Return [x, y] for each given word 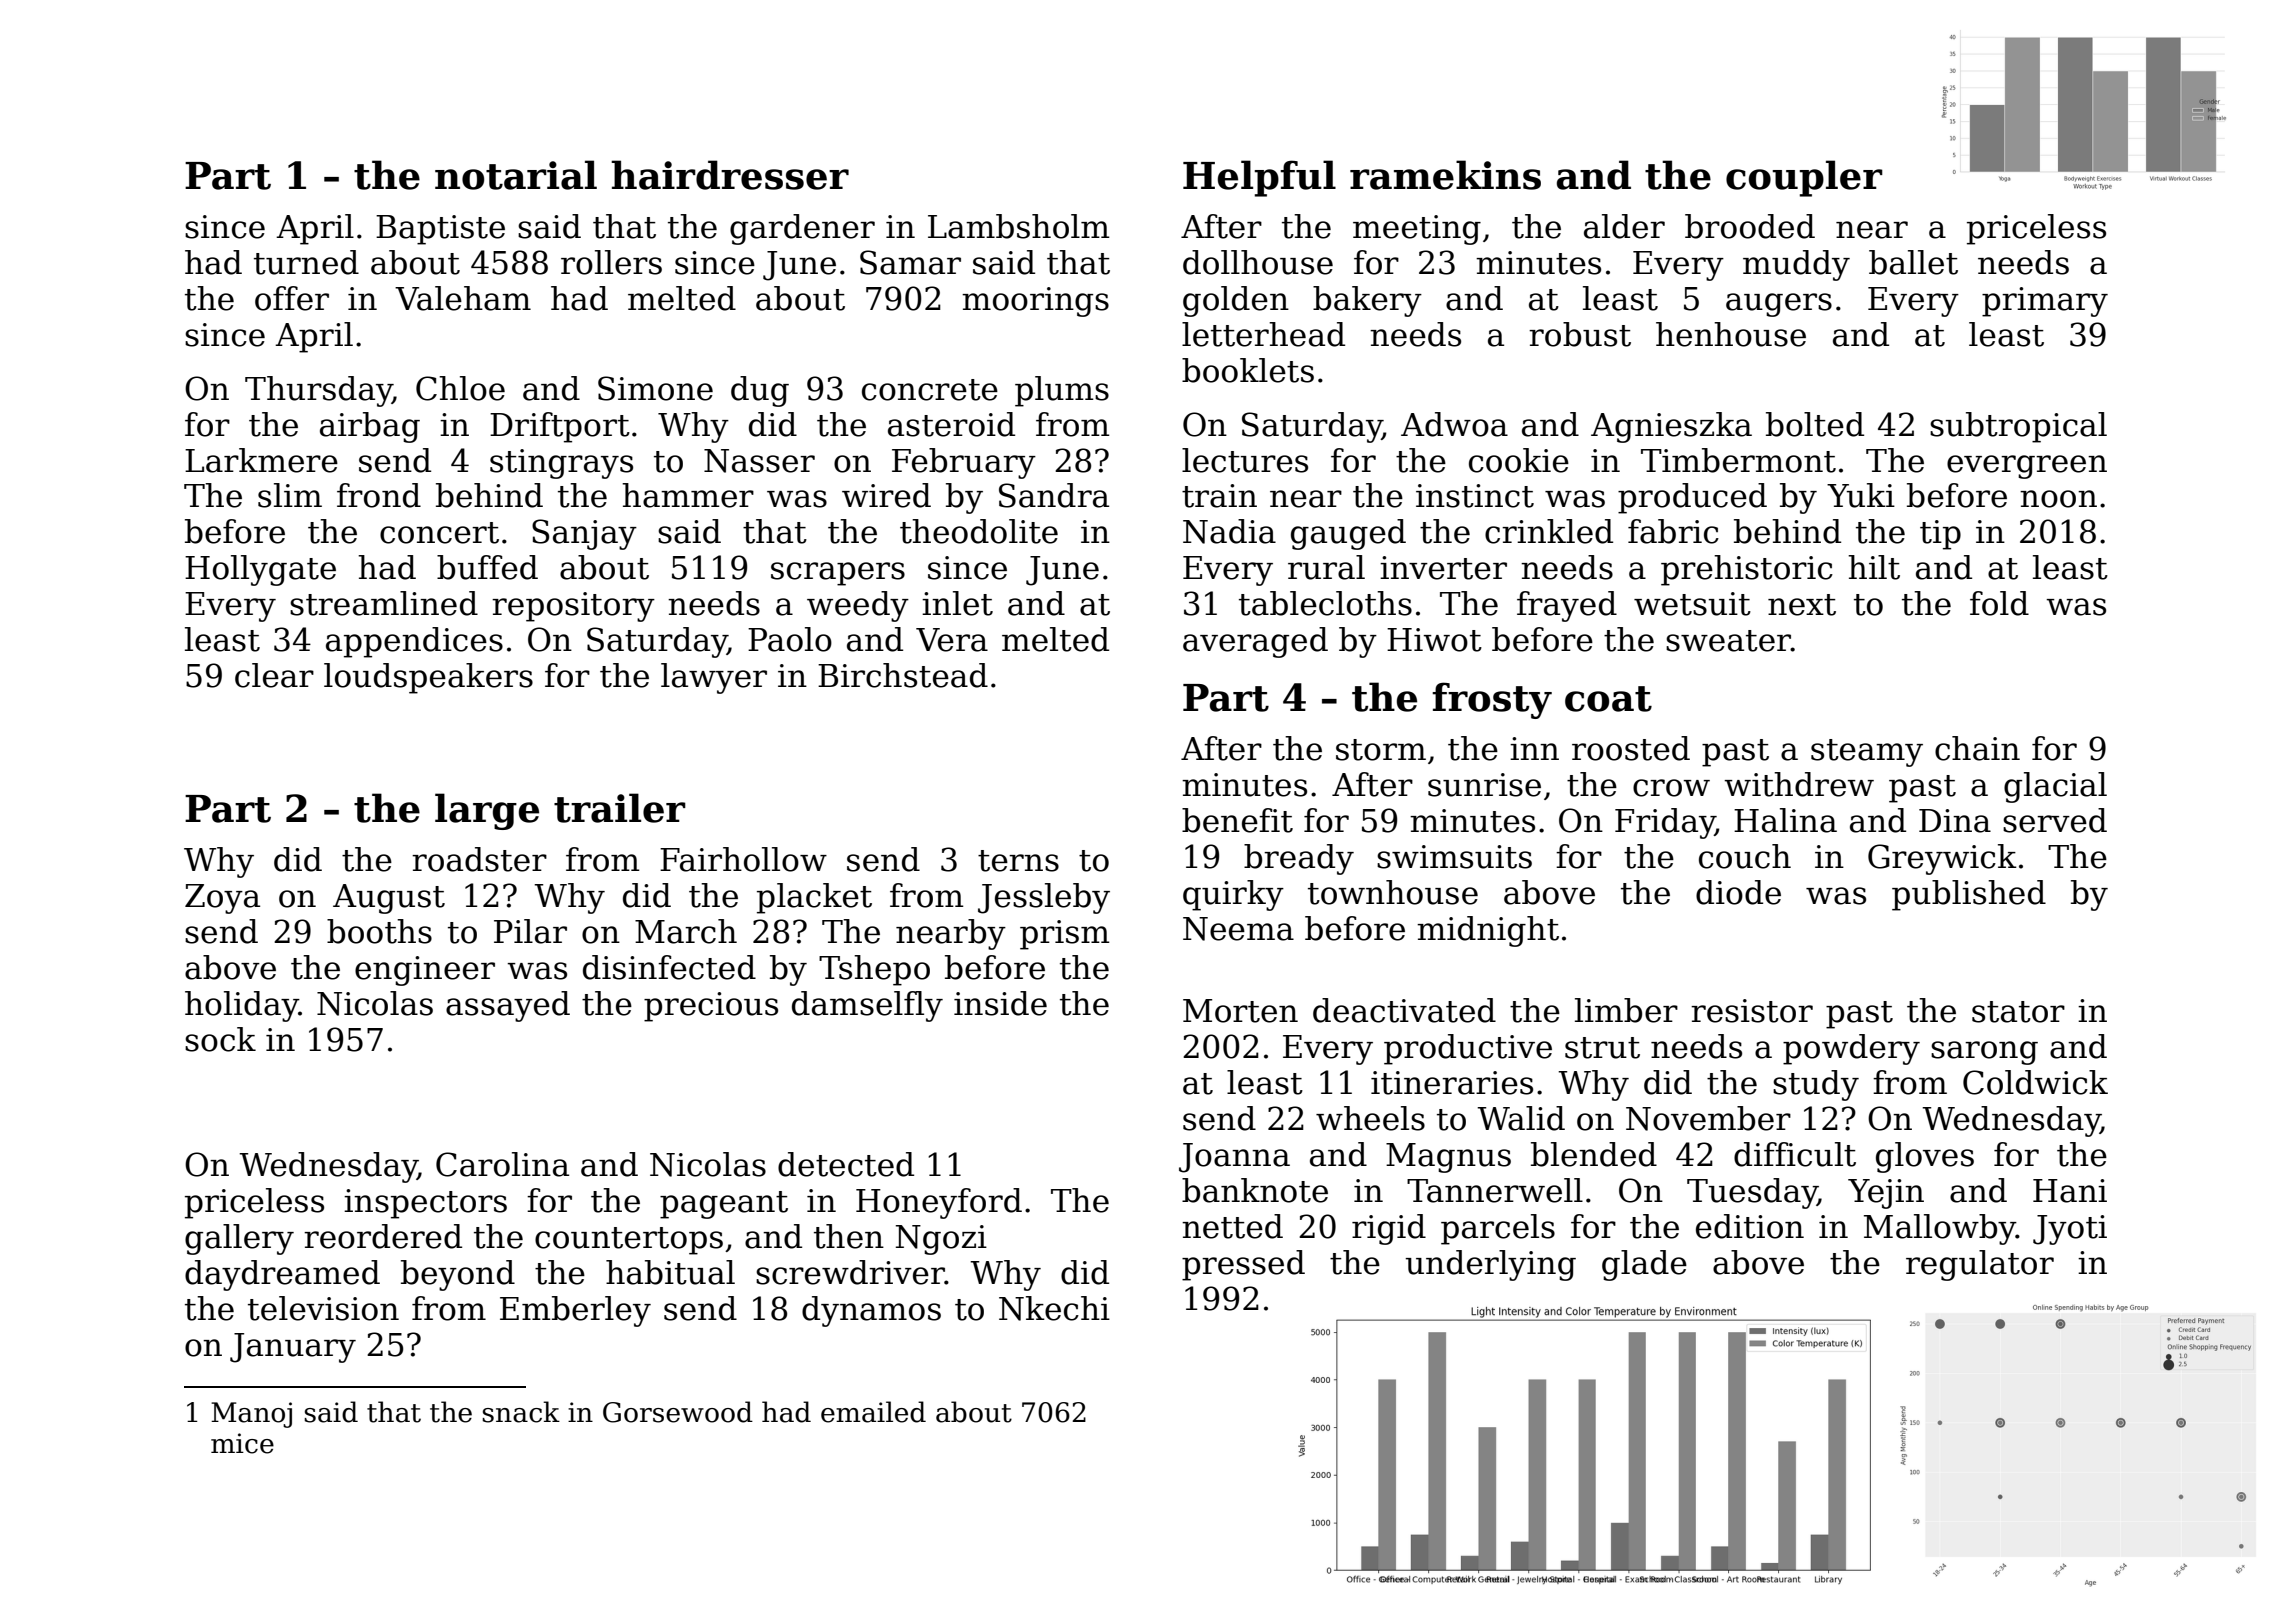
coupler [1804, 178]
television [323, 1308]
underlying [1491, 1265]
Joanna [1234, 1158]
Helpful [1259, 178]
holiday [242, 1006]
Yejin [1886, 1194]
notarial [516, 175]
